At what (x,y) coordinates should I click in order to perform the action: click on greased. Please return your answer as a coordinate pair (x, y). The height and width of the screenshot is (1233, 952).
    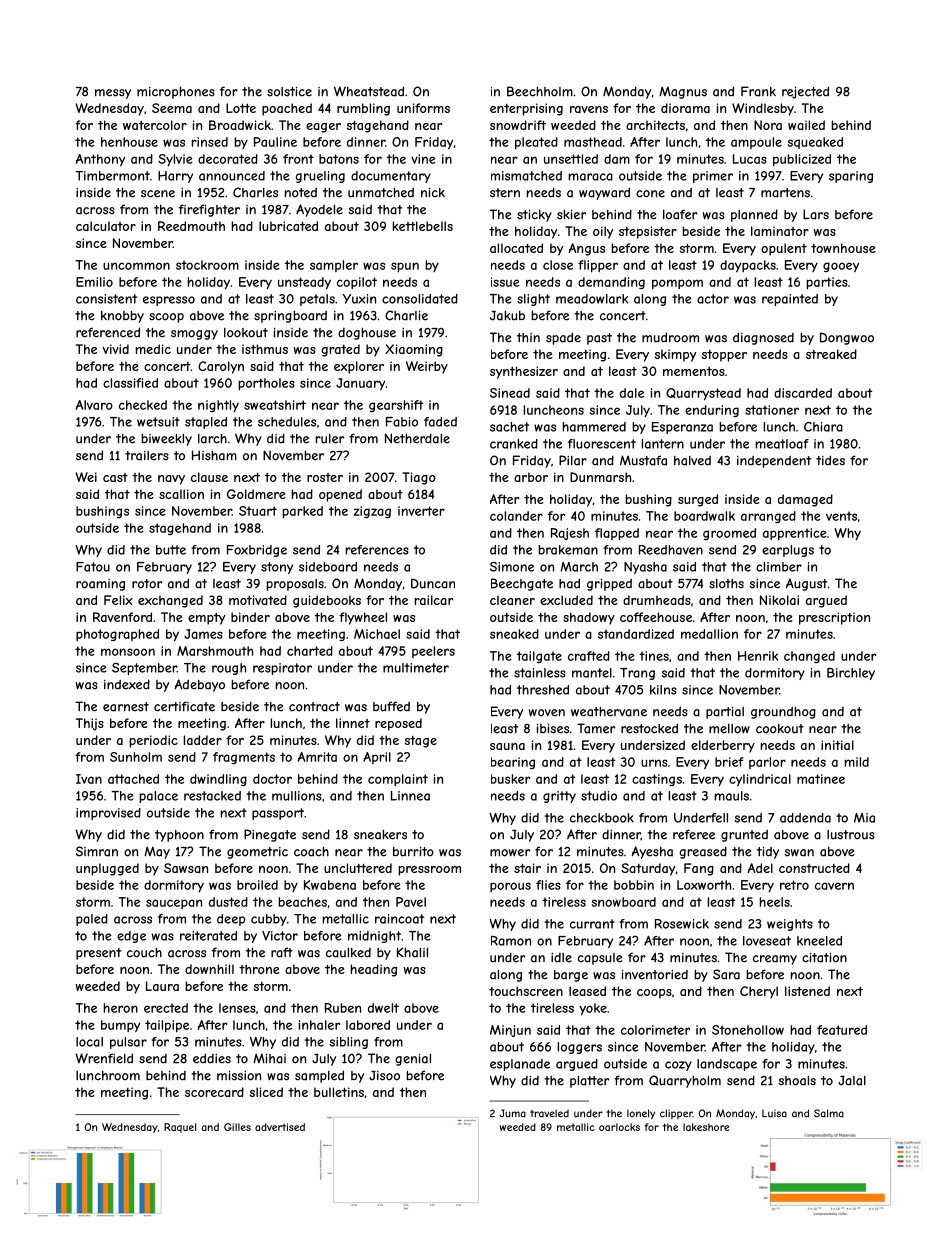
    Looking at the image, I should click on (703, 852).
